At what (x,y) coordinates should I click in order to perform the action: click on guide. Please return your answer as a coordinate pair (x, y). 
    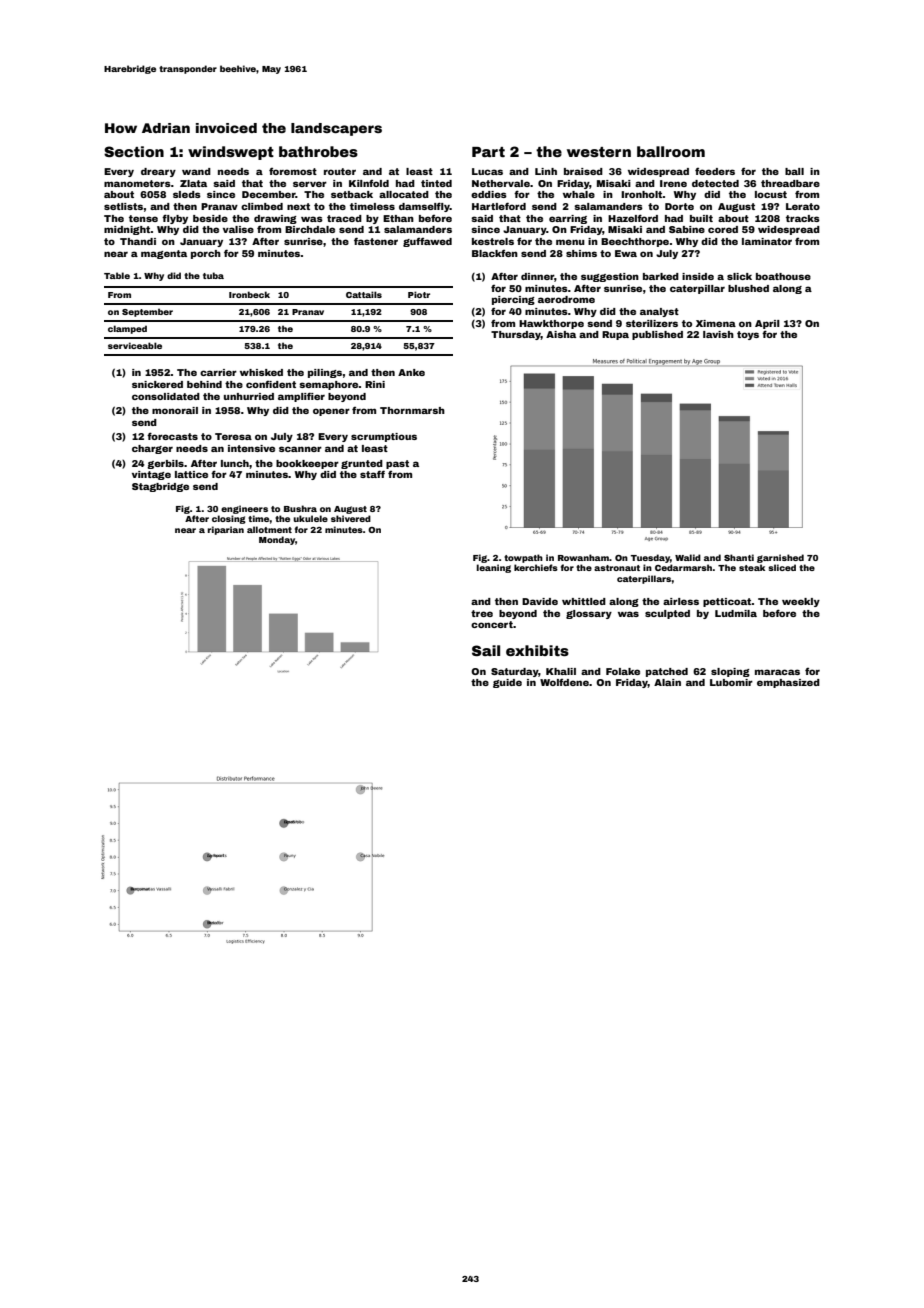
    Looking at the image, I should click on (507, 683).
